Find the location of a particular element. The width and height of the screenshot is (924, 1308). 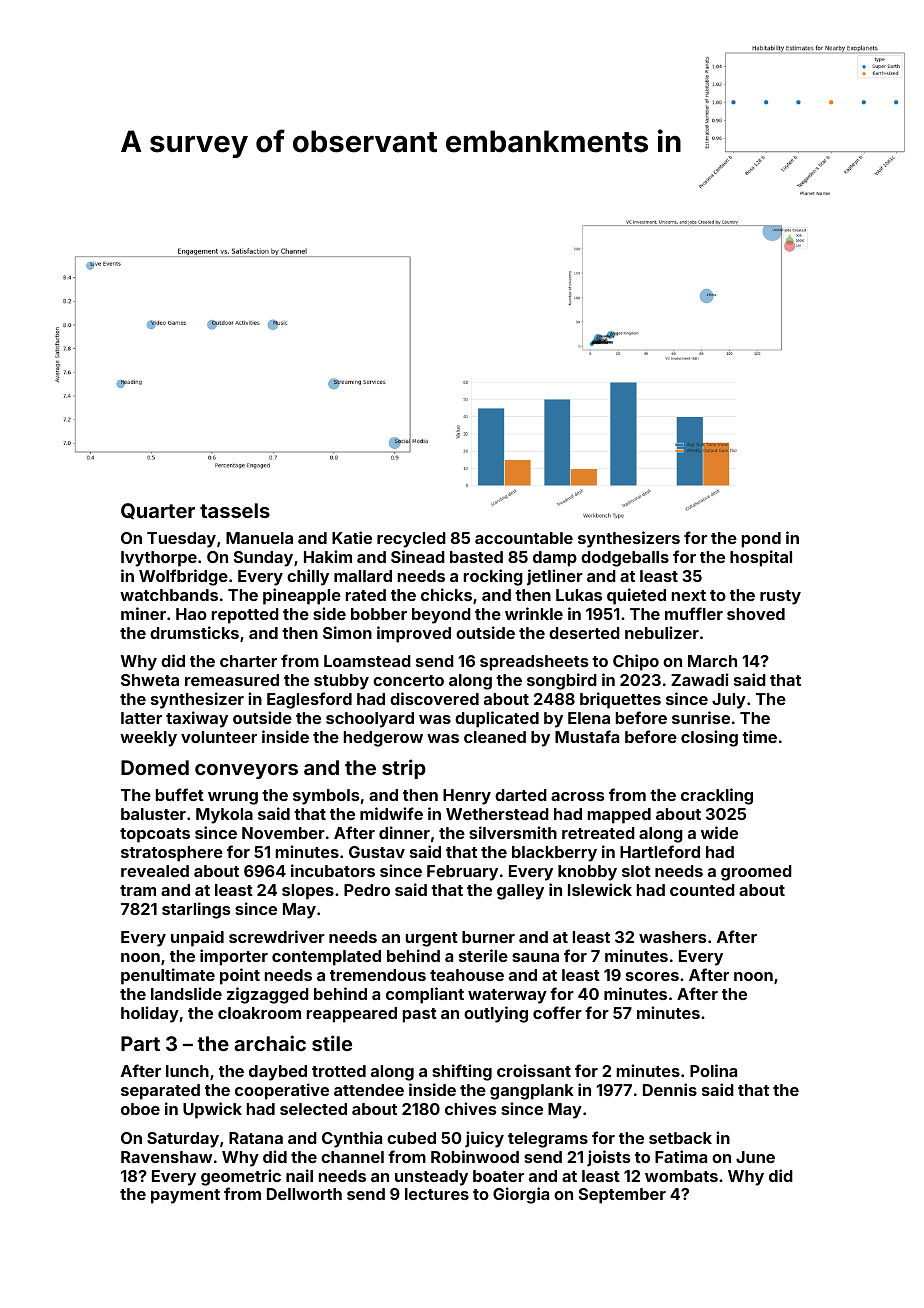

concerto is located at coordinates (408, 680).
